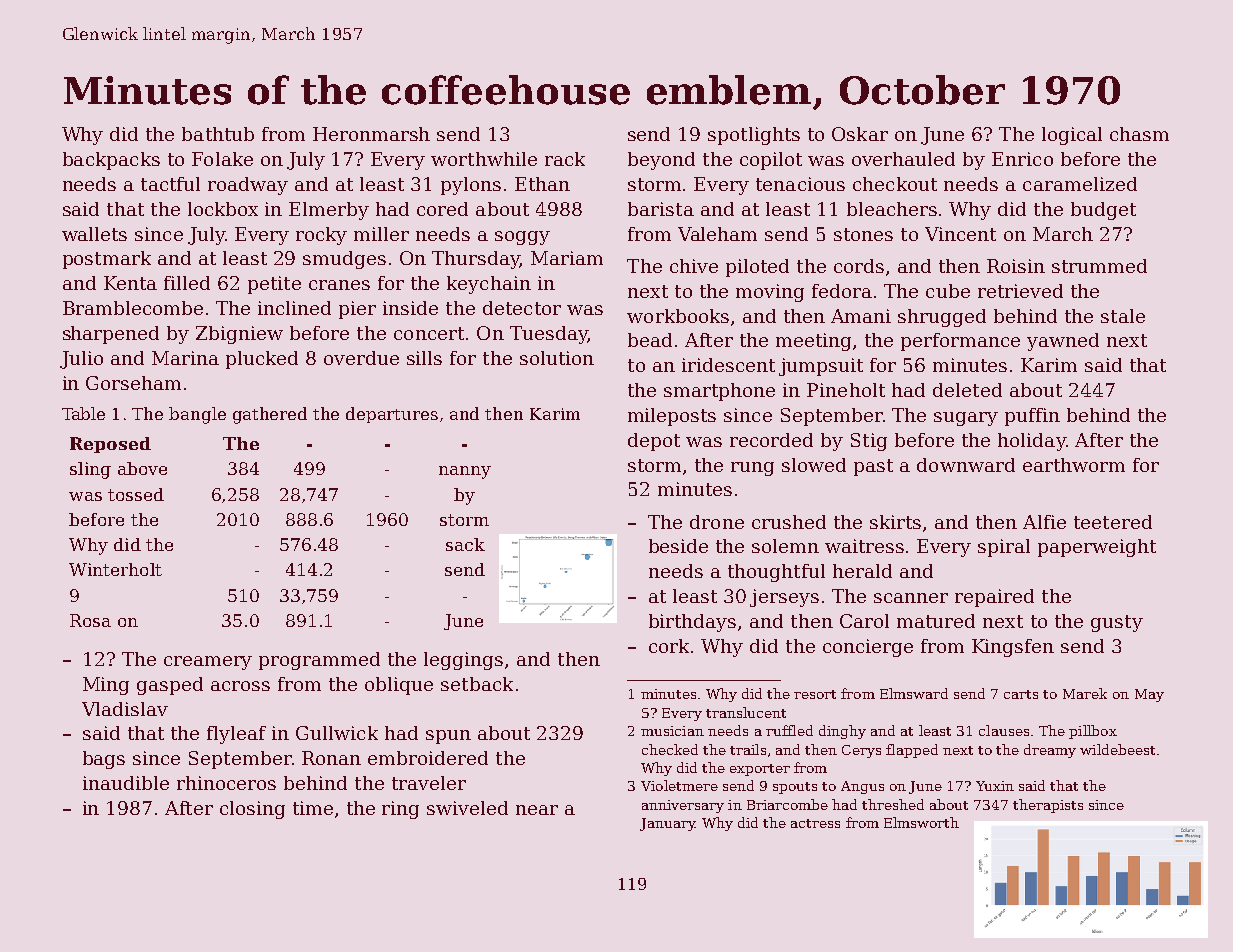  Describe the element at coordinates (484, 159) in the page. I see `worthwhile` at that location.
